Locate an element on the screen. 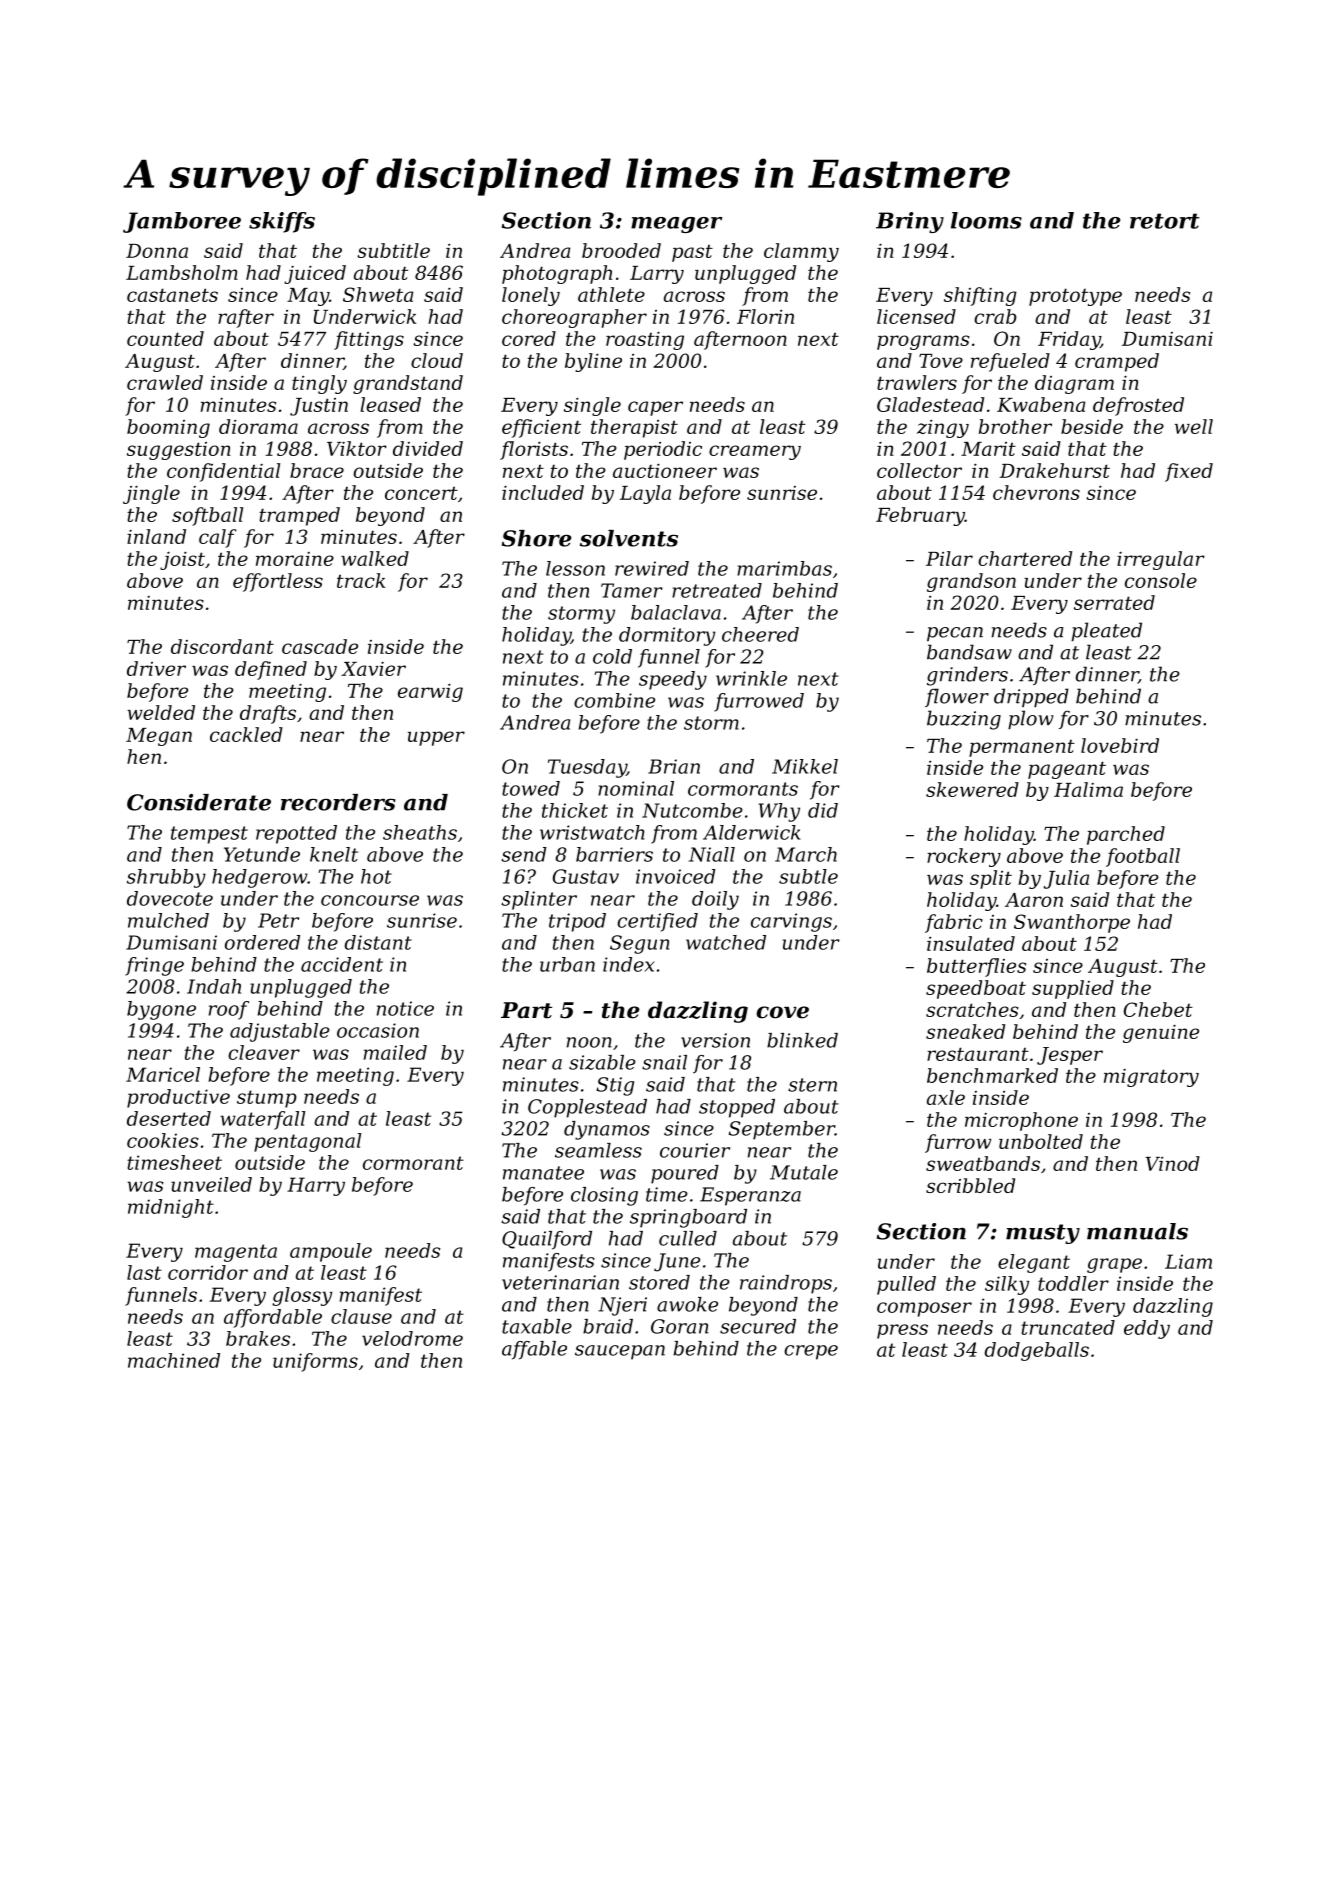 The image size is (1340, 1895). looms is located at coordinates (986, 220).
